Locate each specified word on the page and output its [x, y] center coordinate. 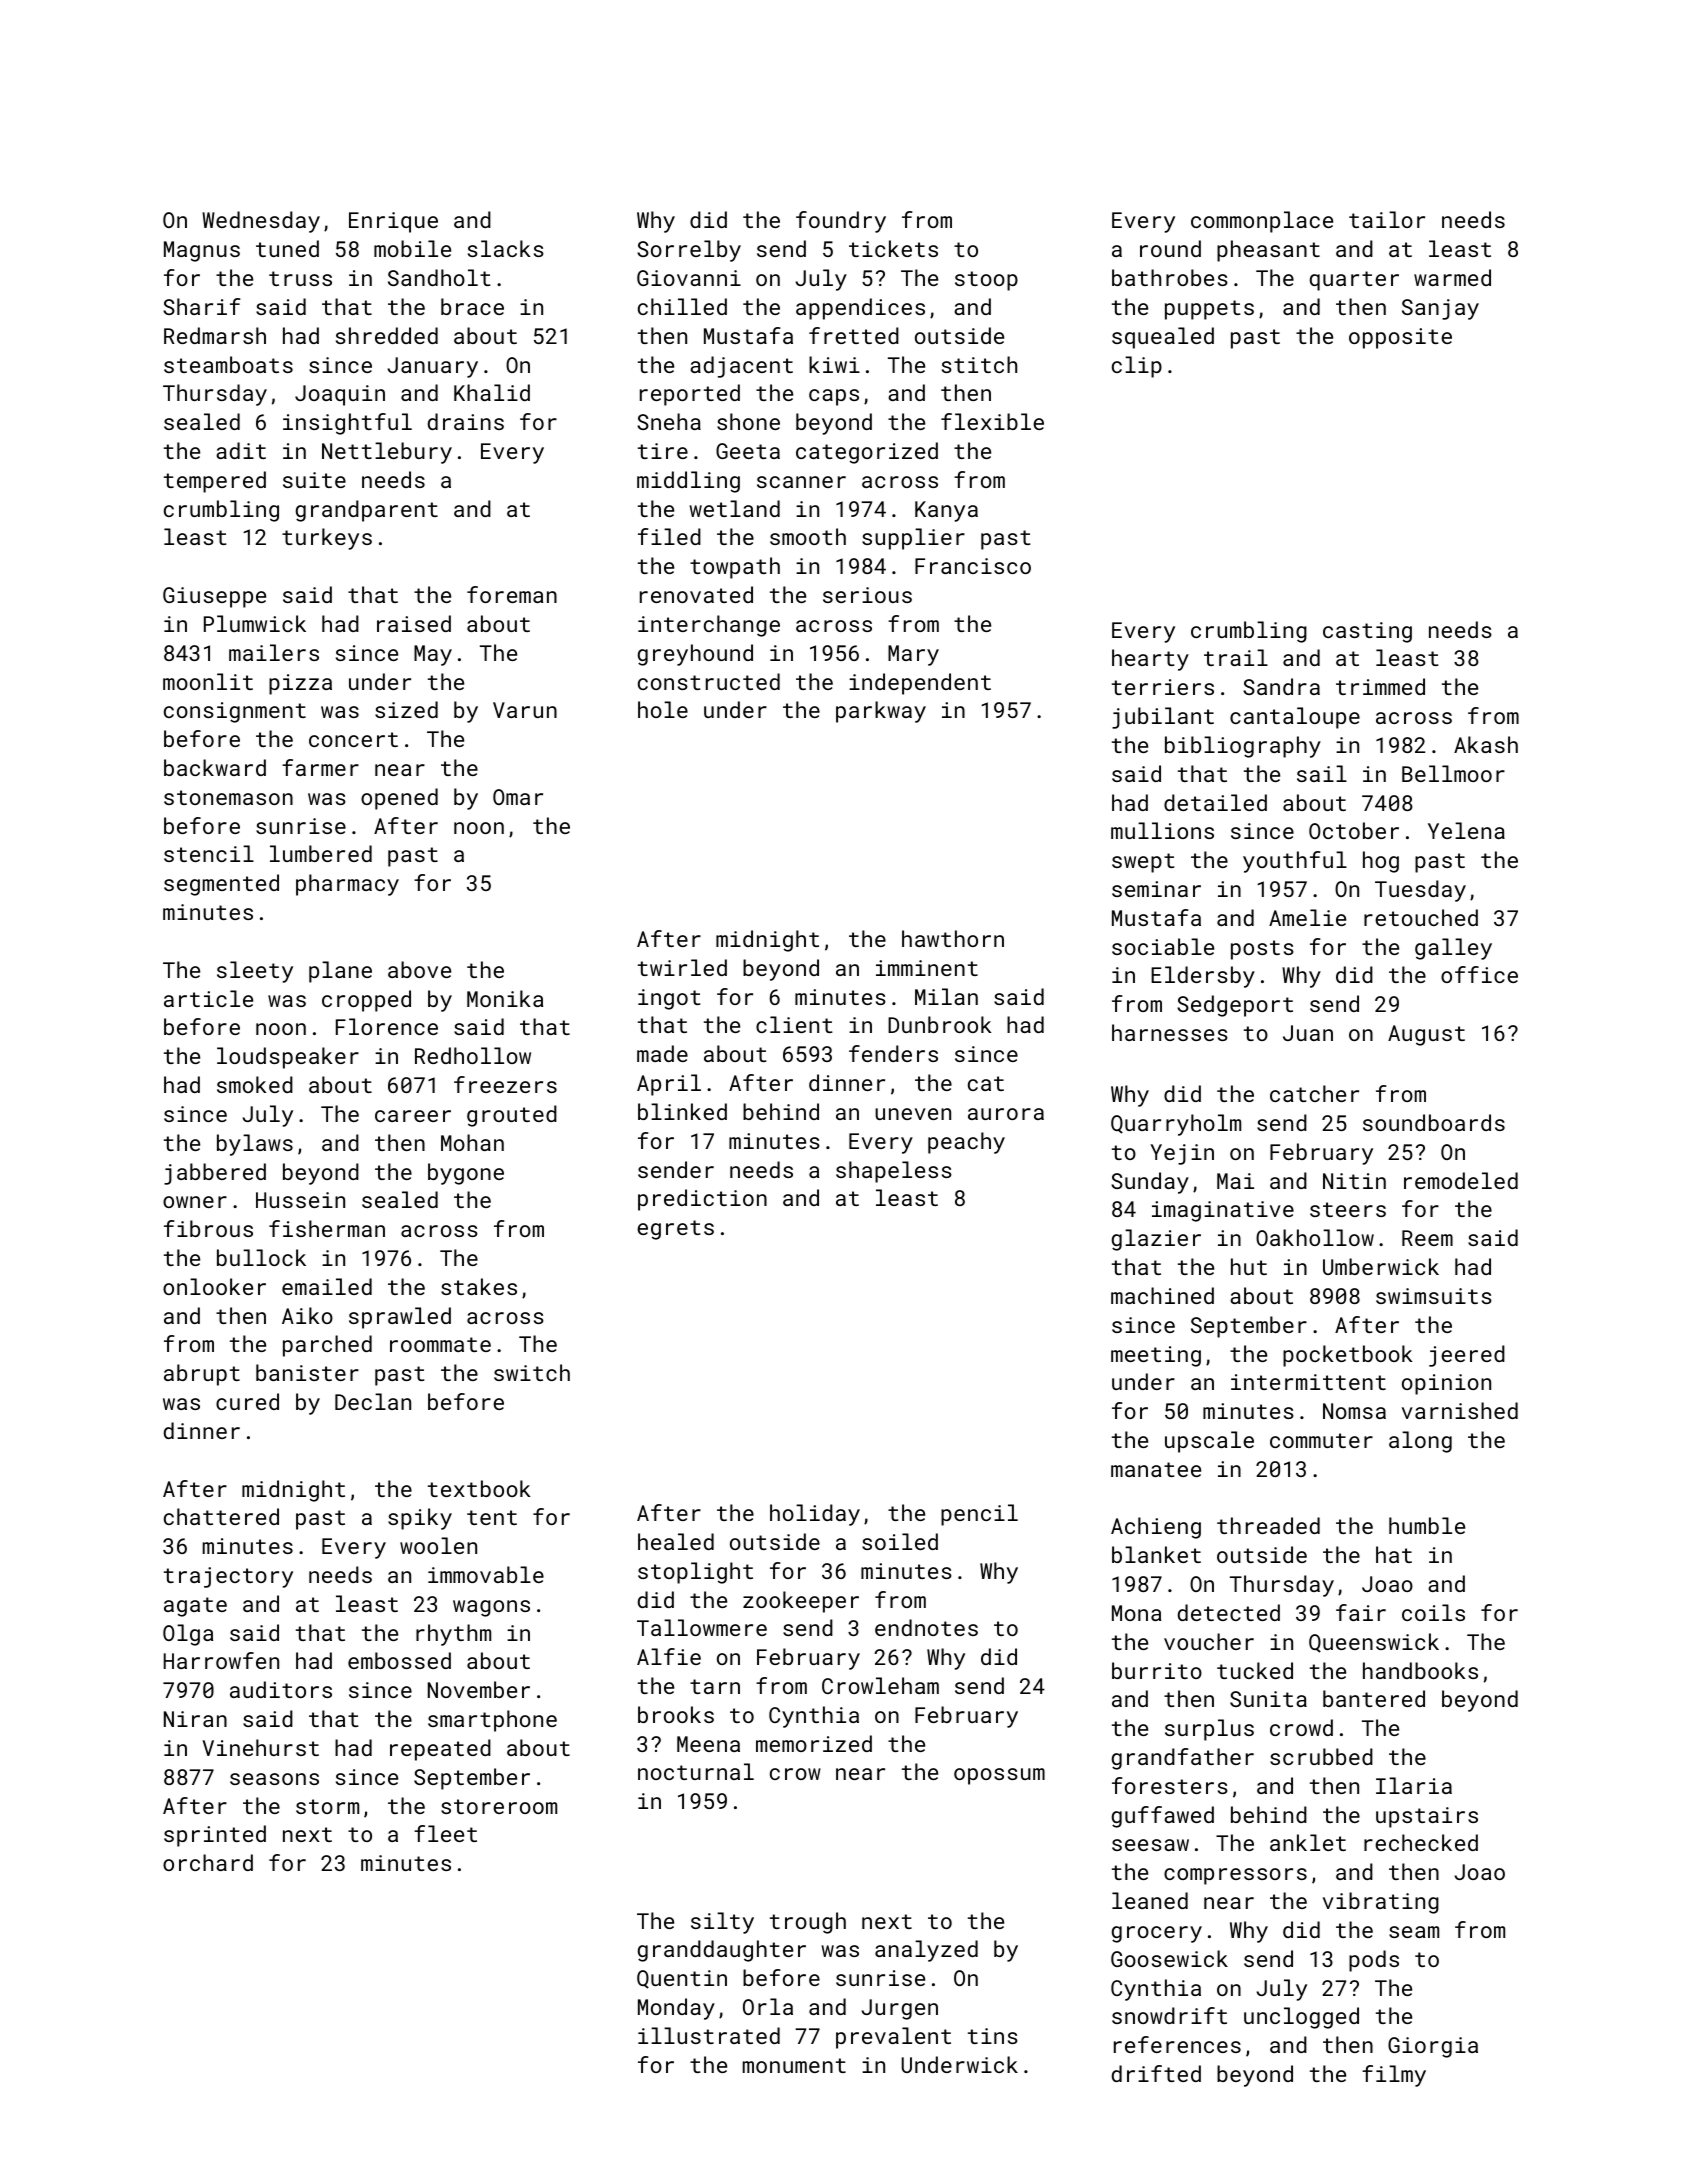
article [208, 998]
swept [1143, 863]
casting [1367, 632]
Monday [676, 2009]
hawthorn [953, 938]
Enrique [393, 222]
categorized [867, 453]
